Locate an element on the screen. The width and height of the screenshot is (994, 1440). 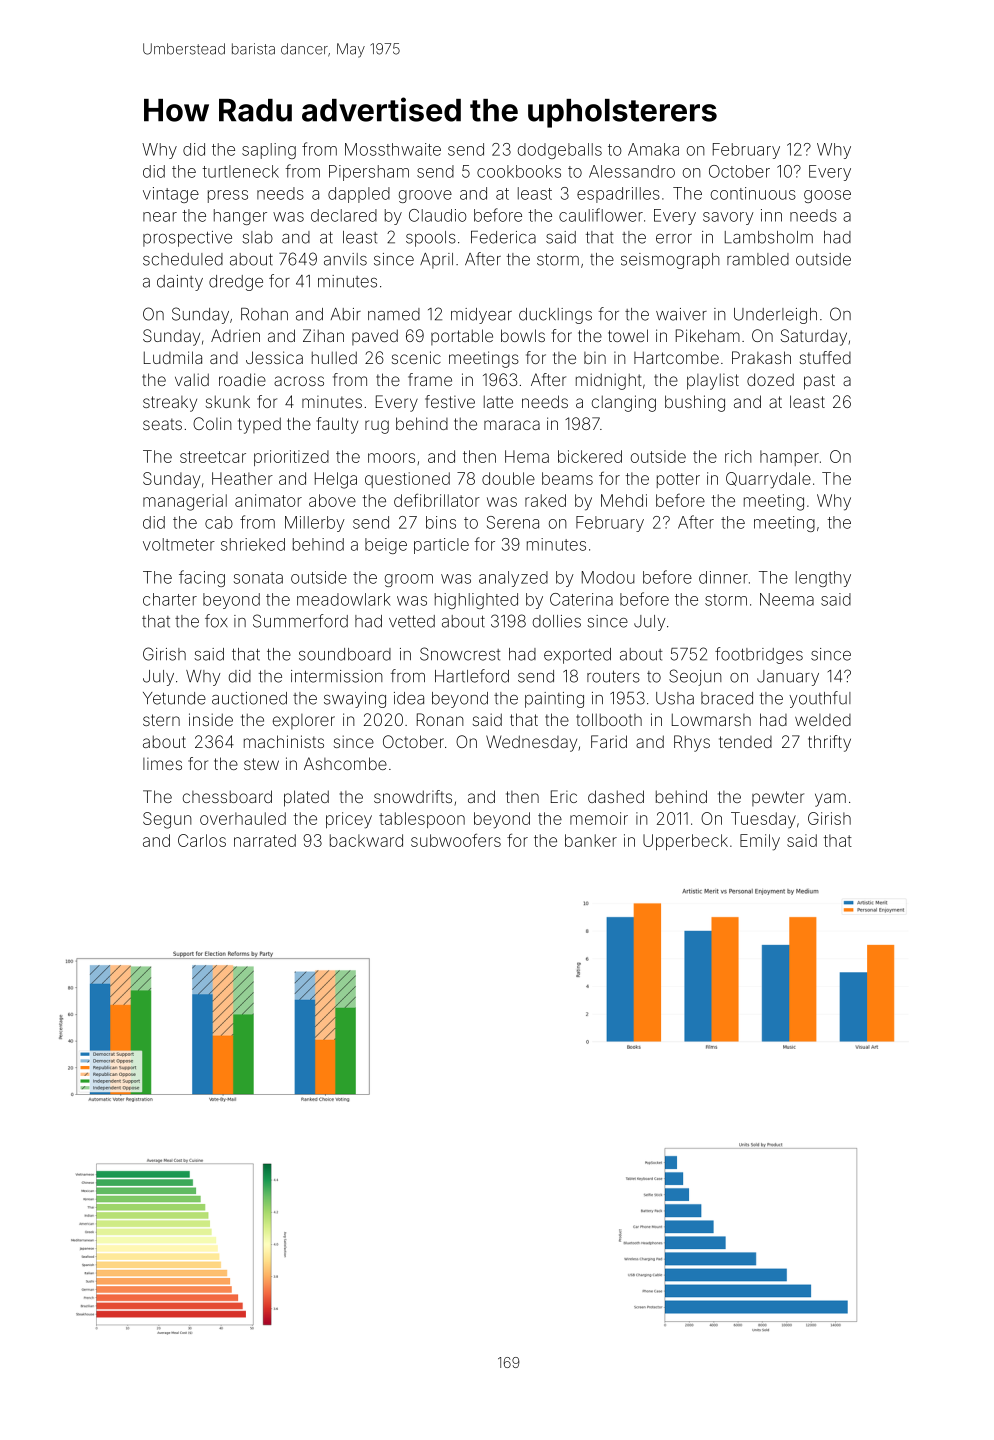
turtleneck is located at coordinates (240, 171).
